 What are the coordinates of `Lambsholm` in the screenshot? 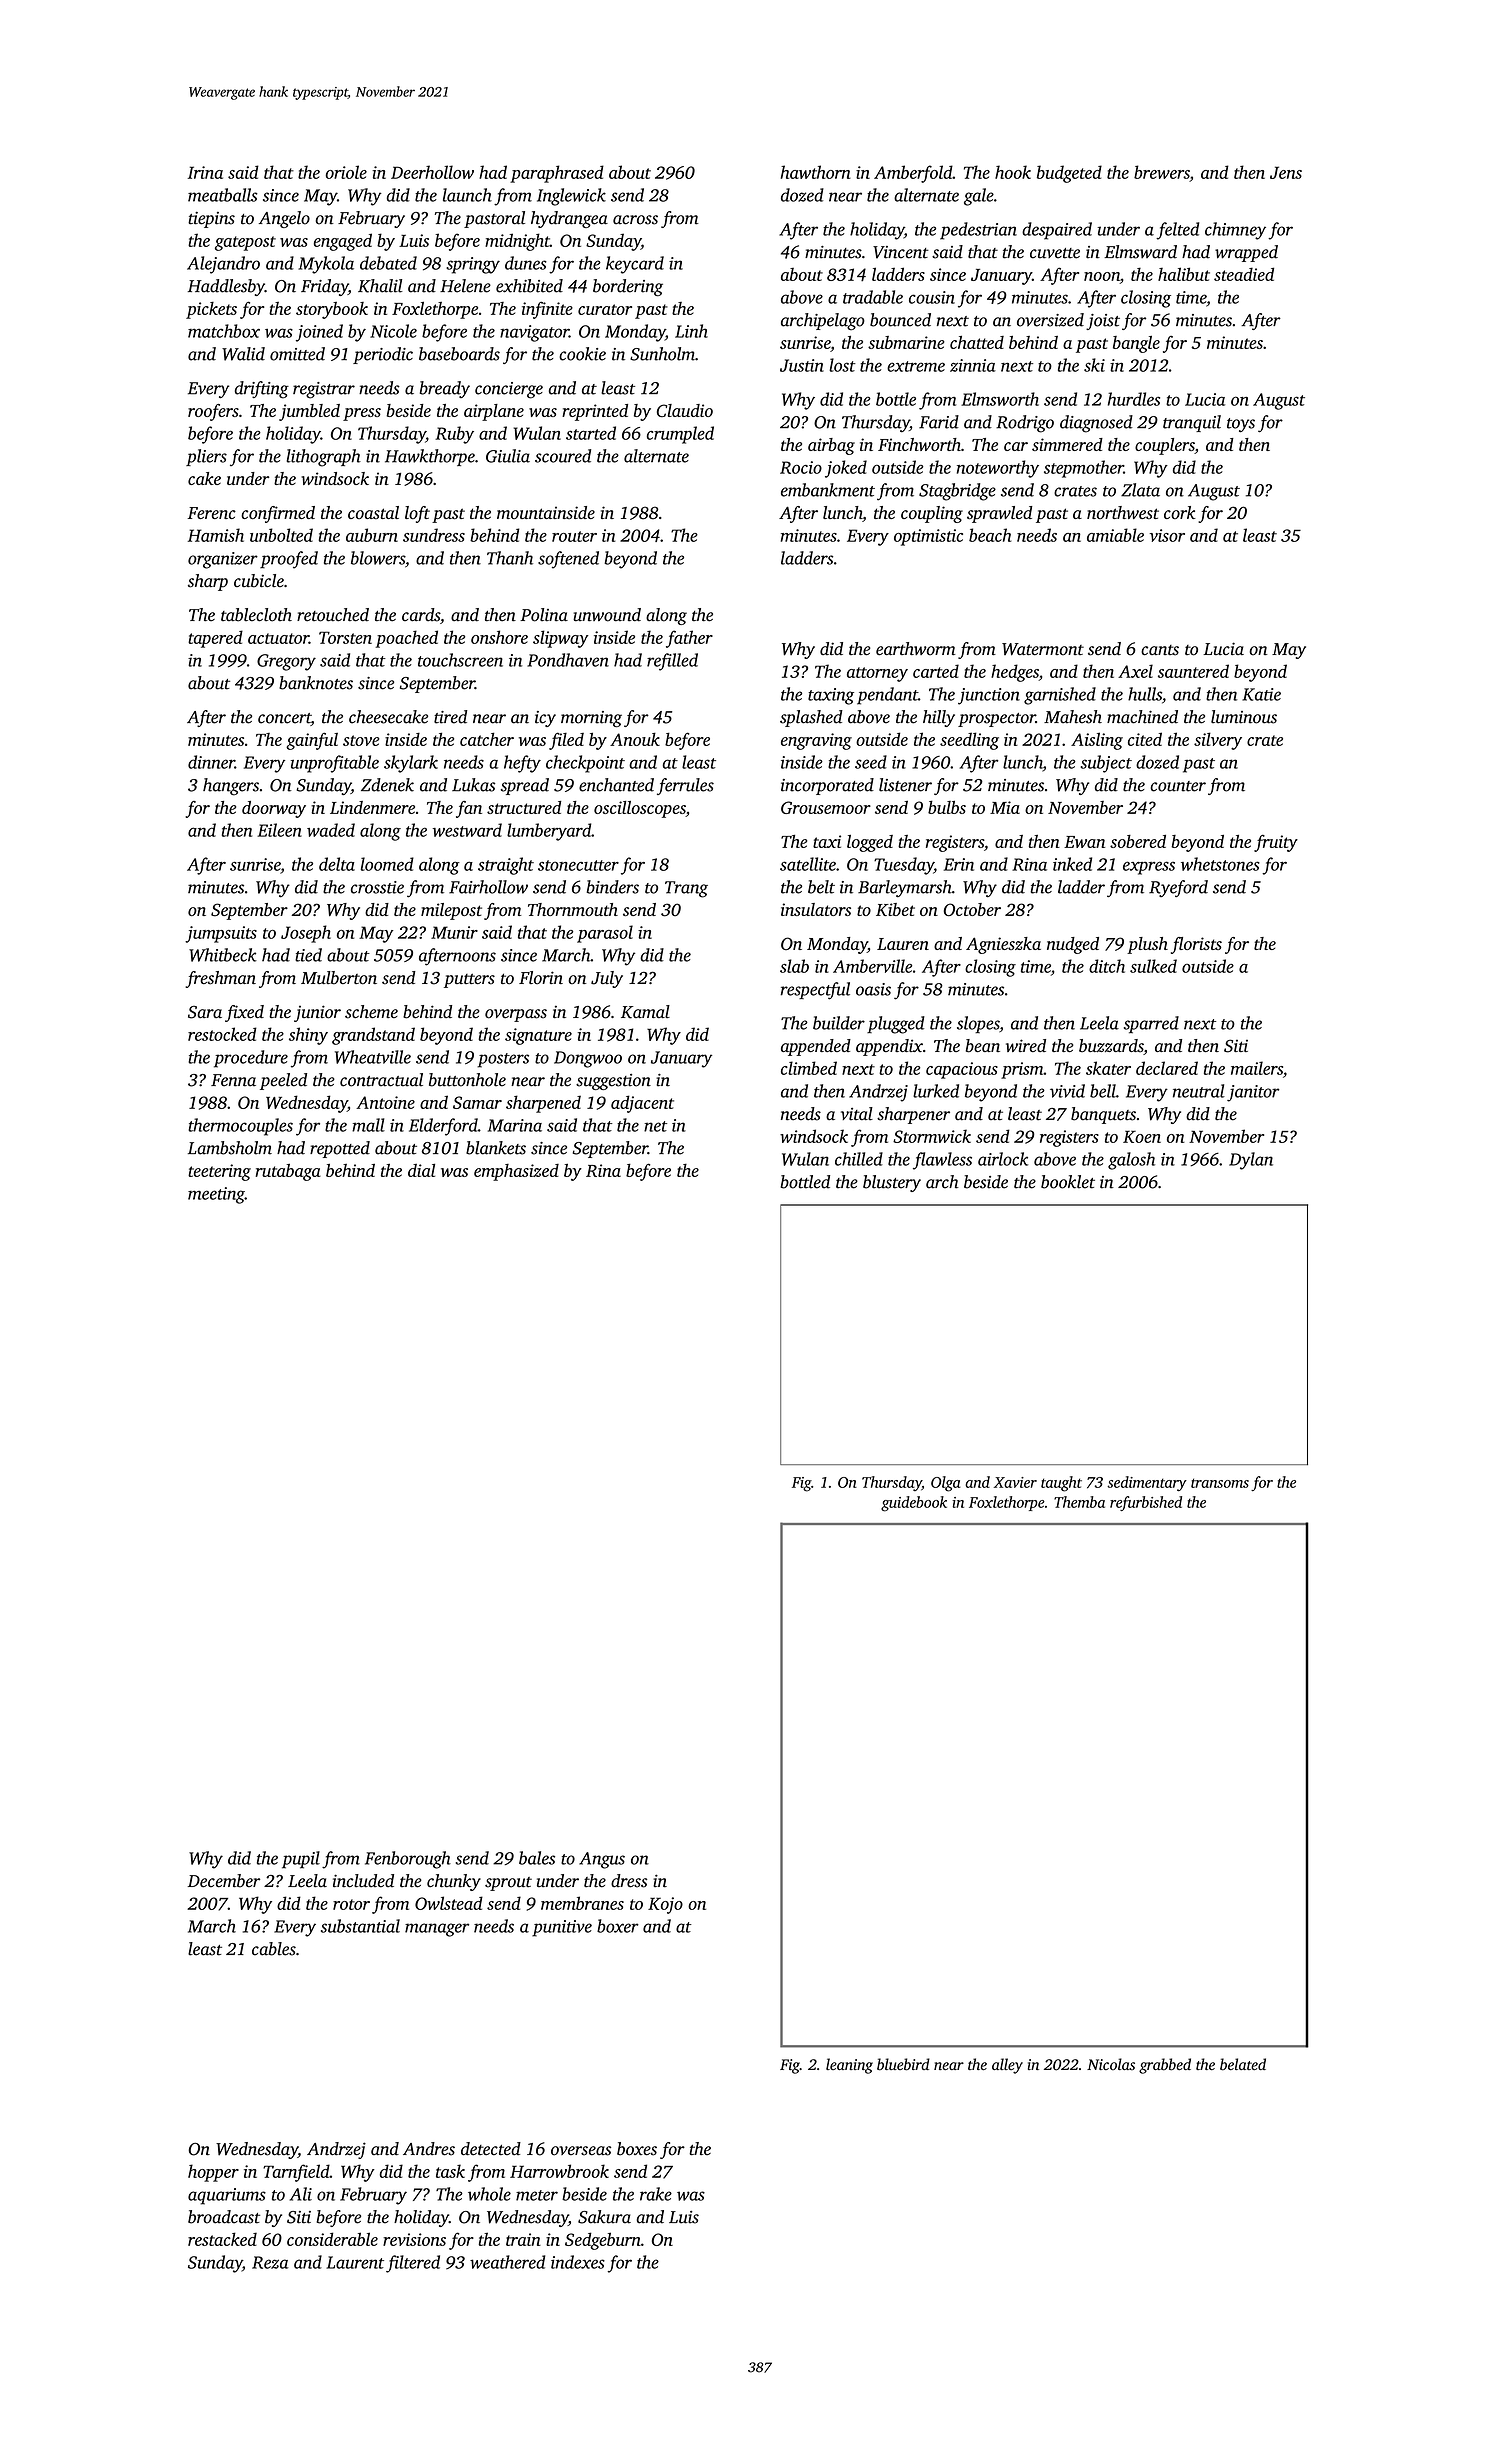 It's located at (230, 1148).
